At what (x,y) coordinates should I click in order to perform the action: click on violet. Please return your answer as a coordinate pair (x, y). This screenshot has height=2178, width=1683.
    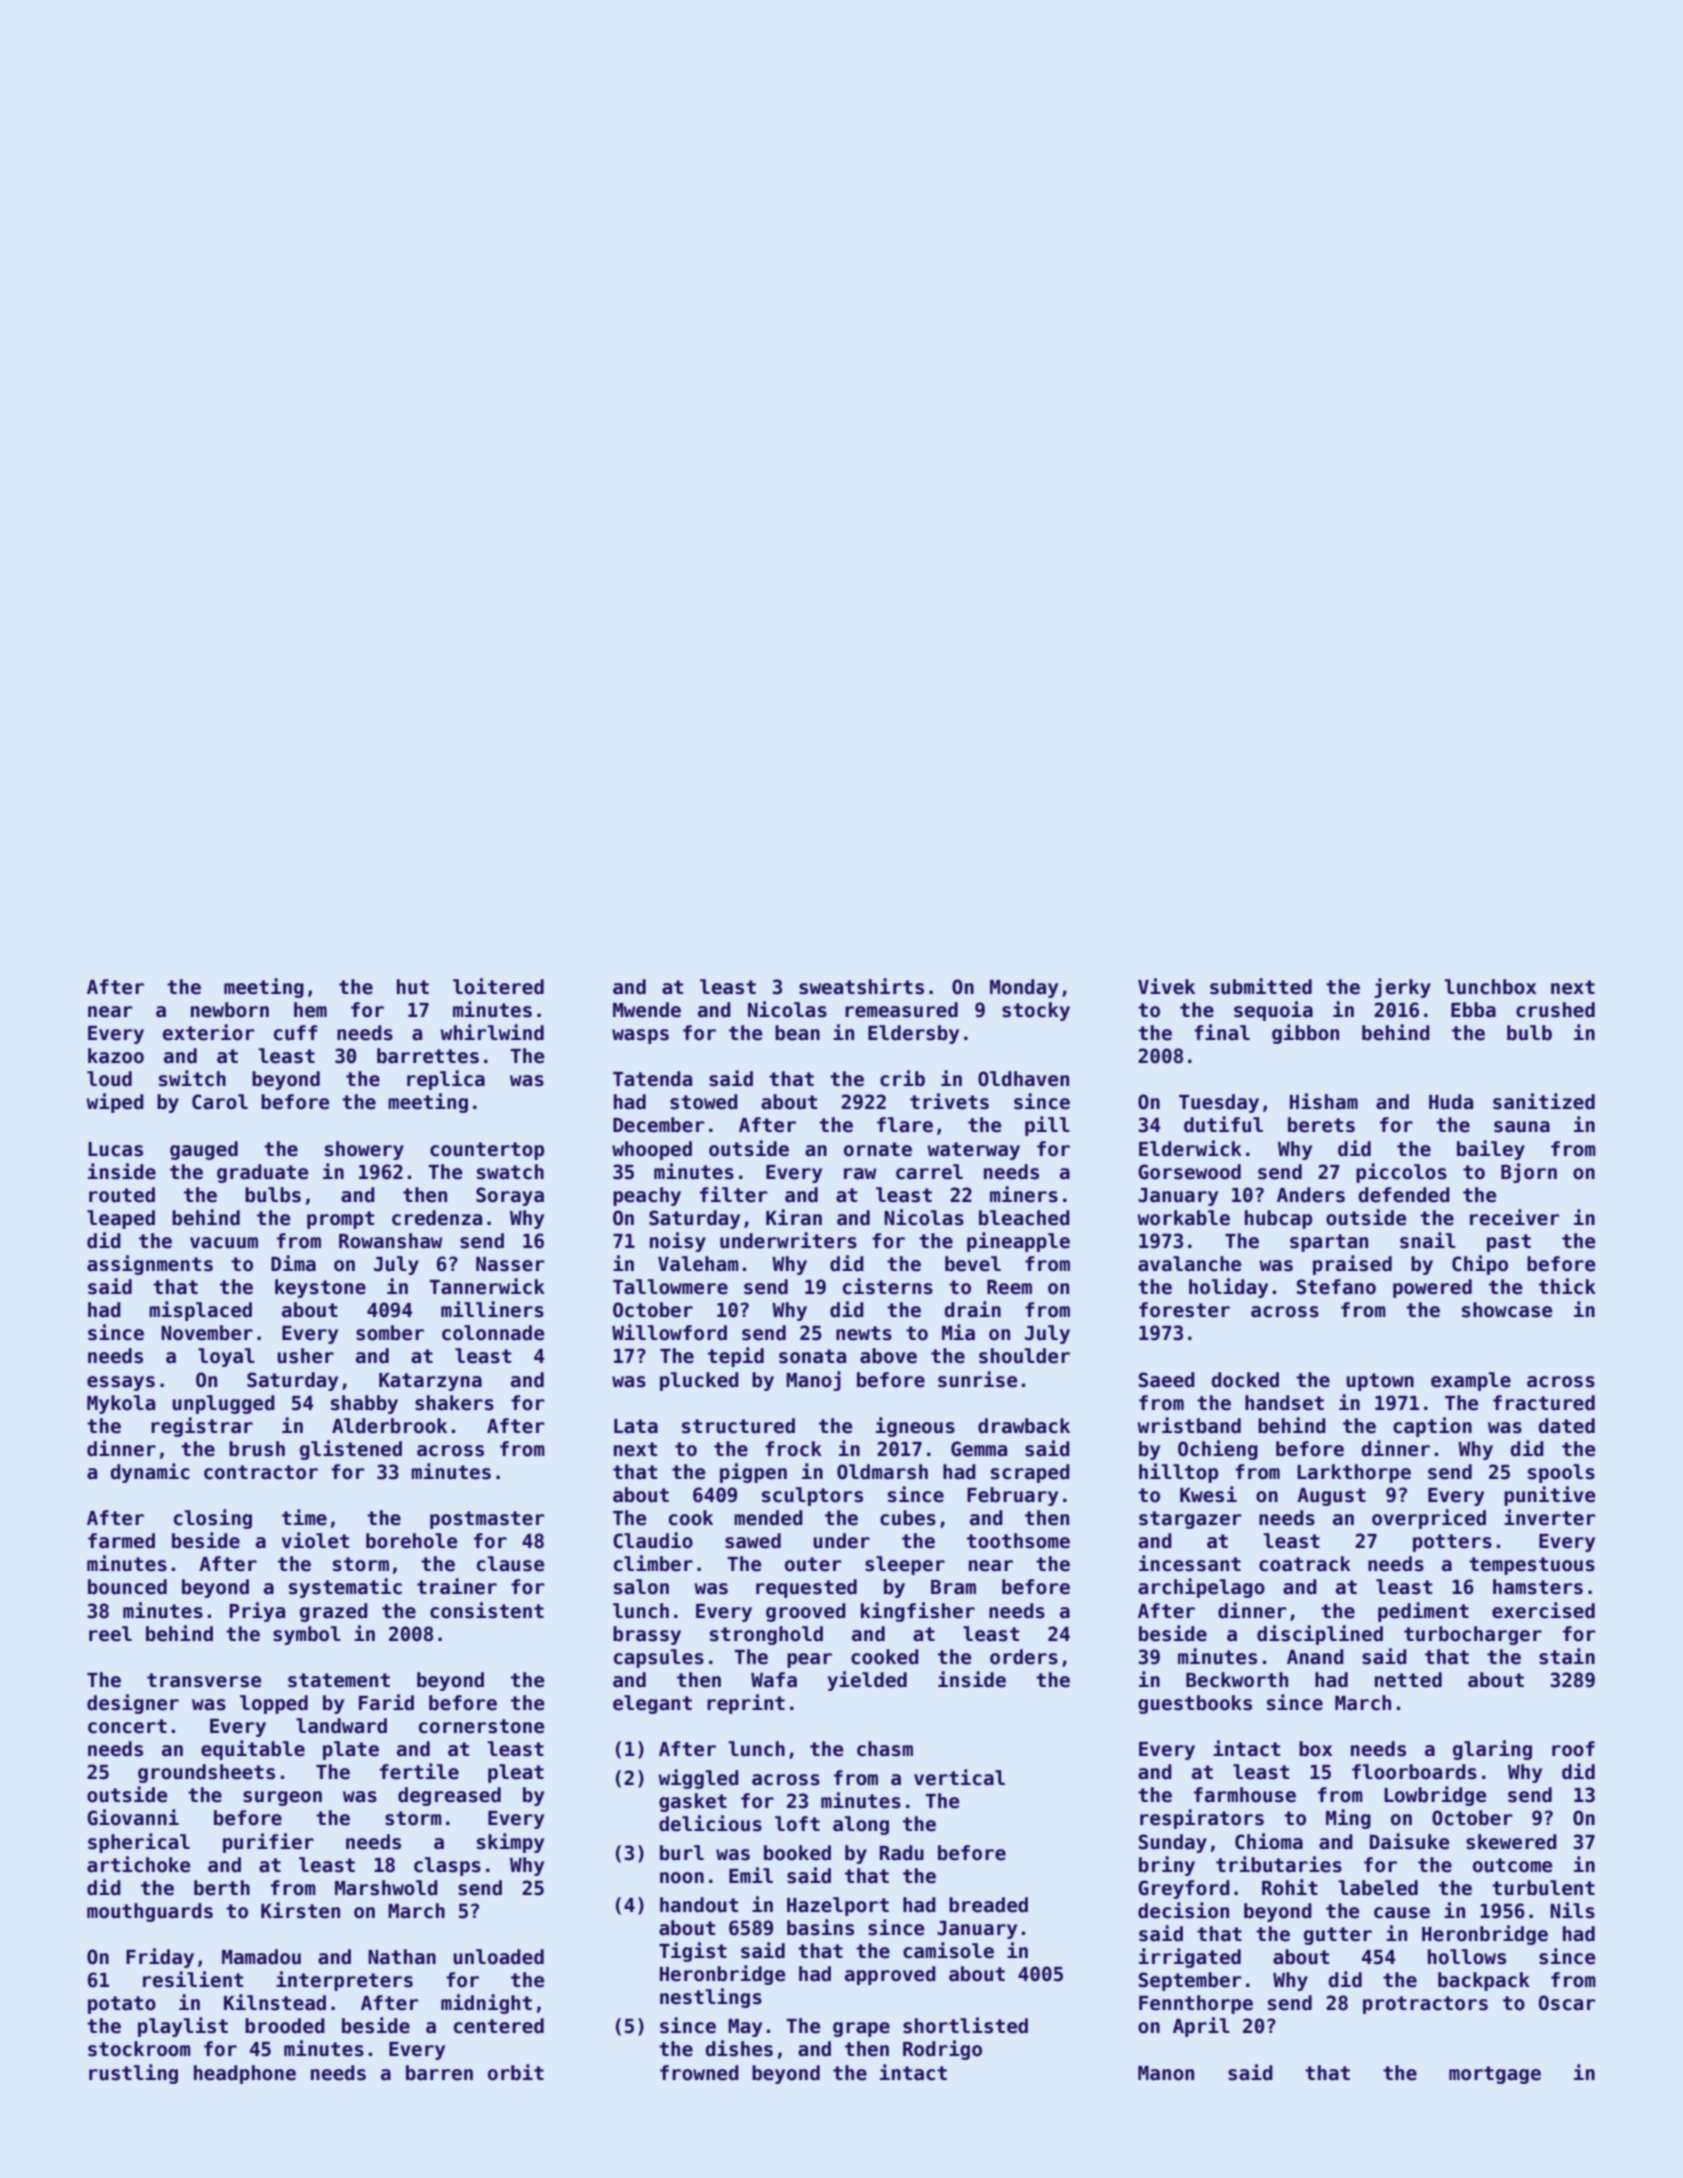
    Looking at the image, I should click on (315, 1540).
